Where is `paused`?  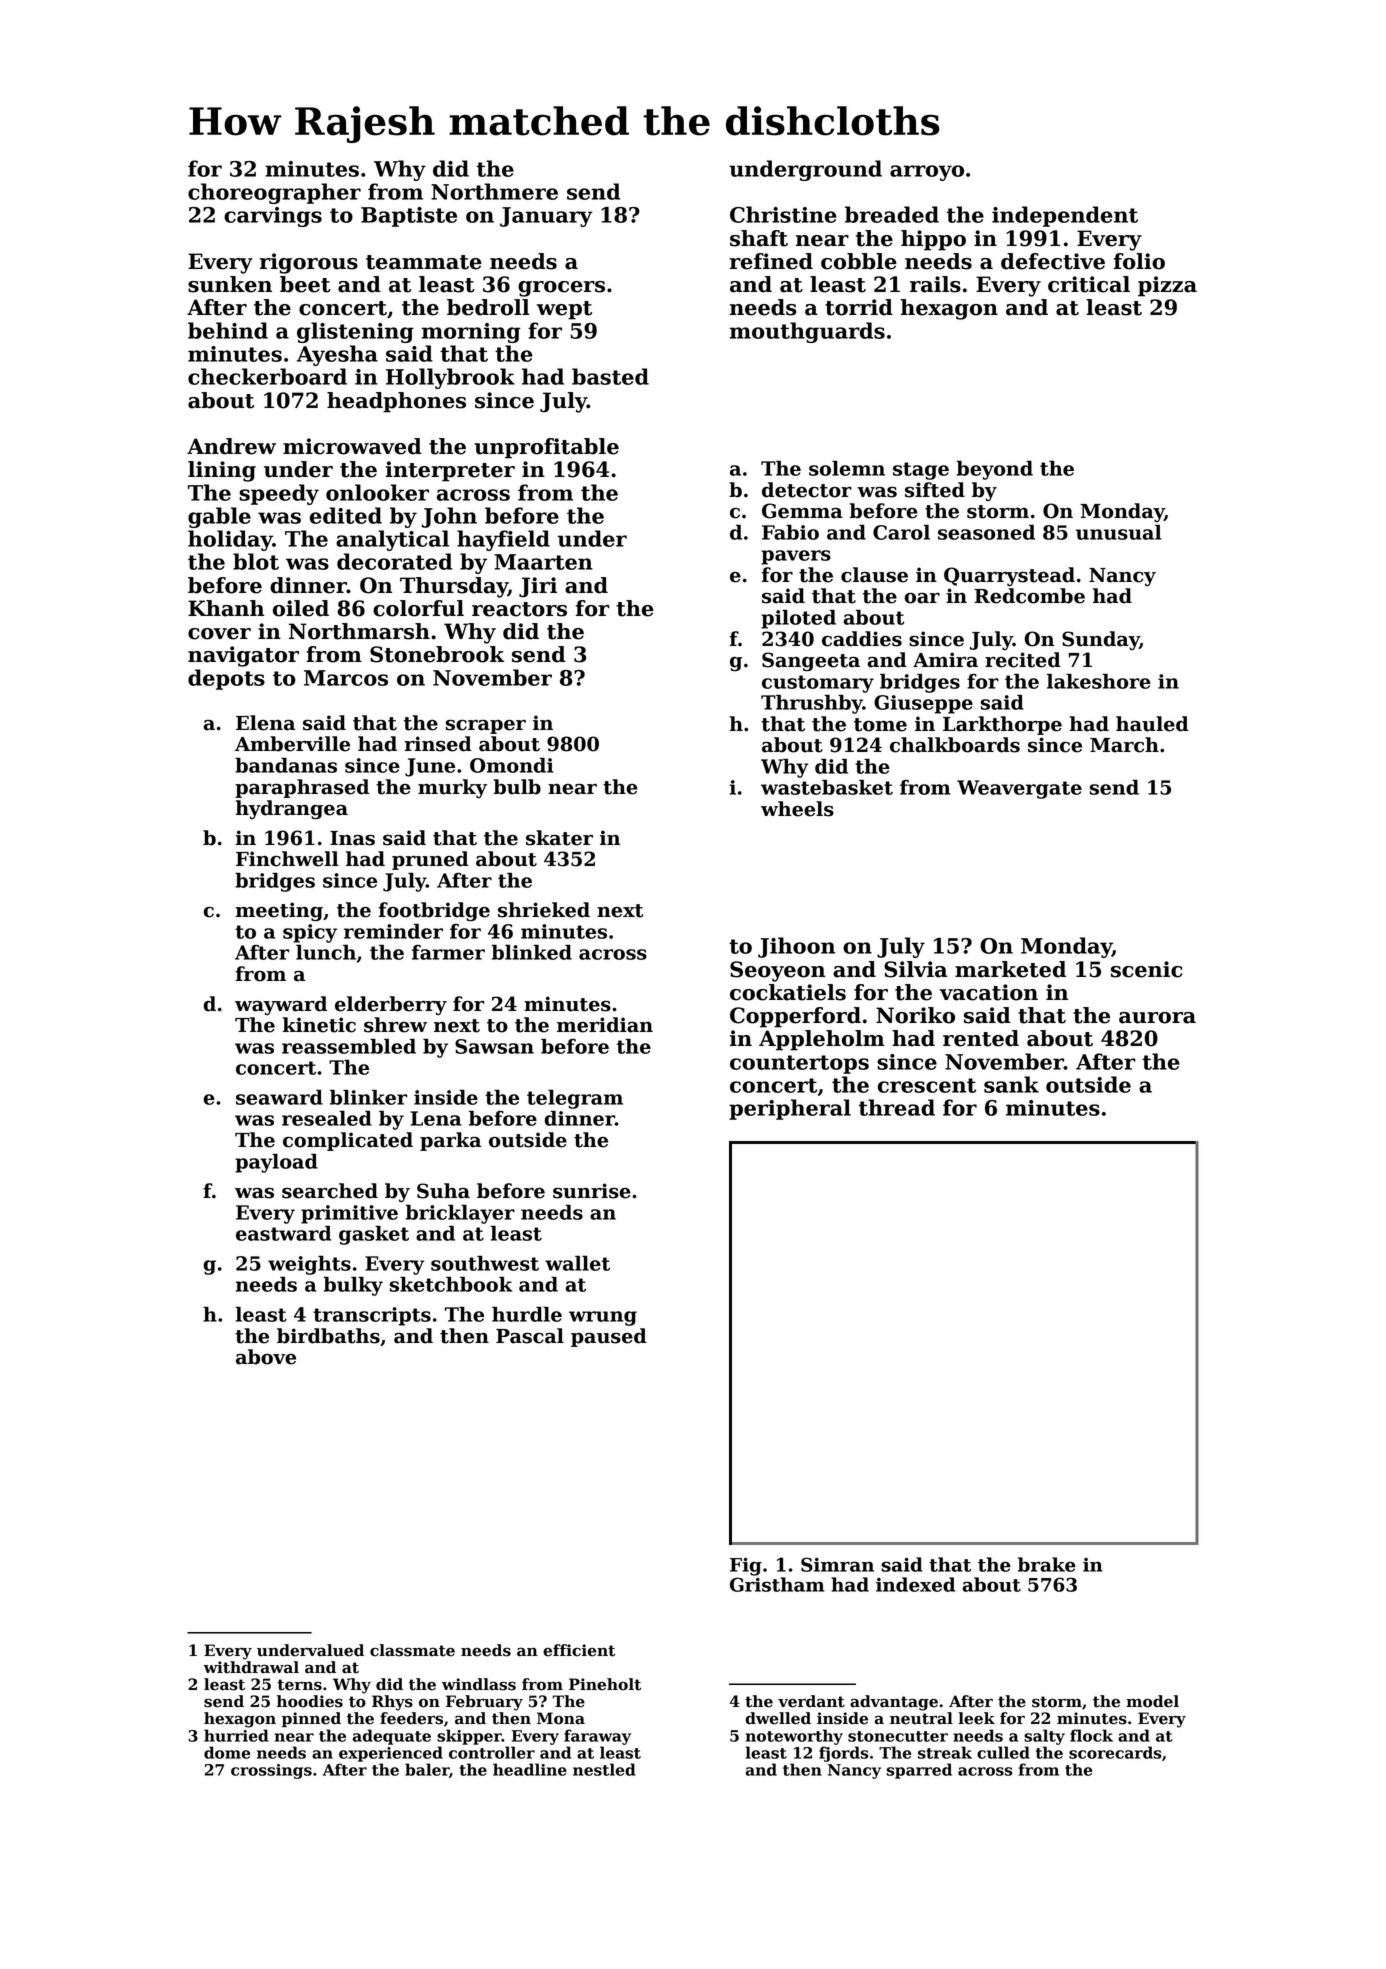
paused is located at coordinates (609, 1337).
